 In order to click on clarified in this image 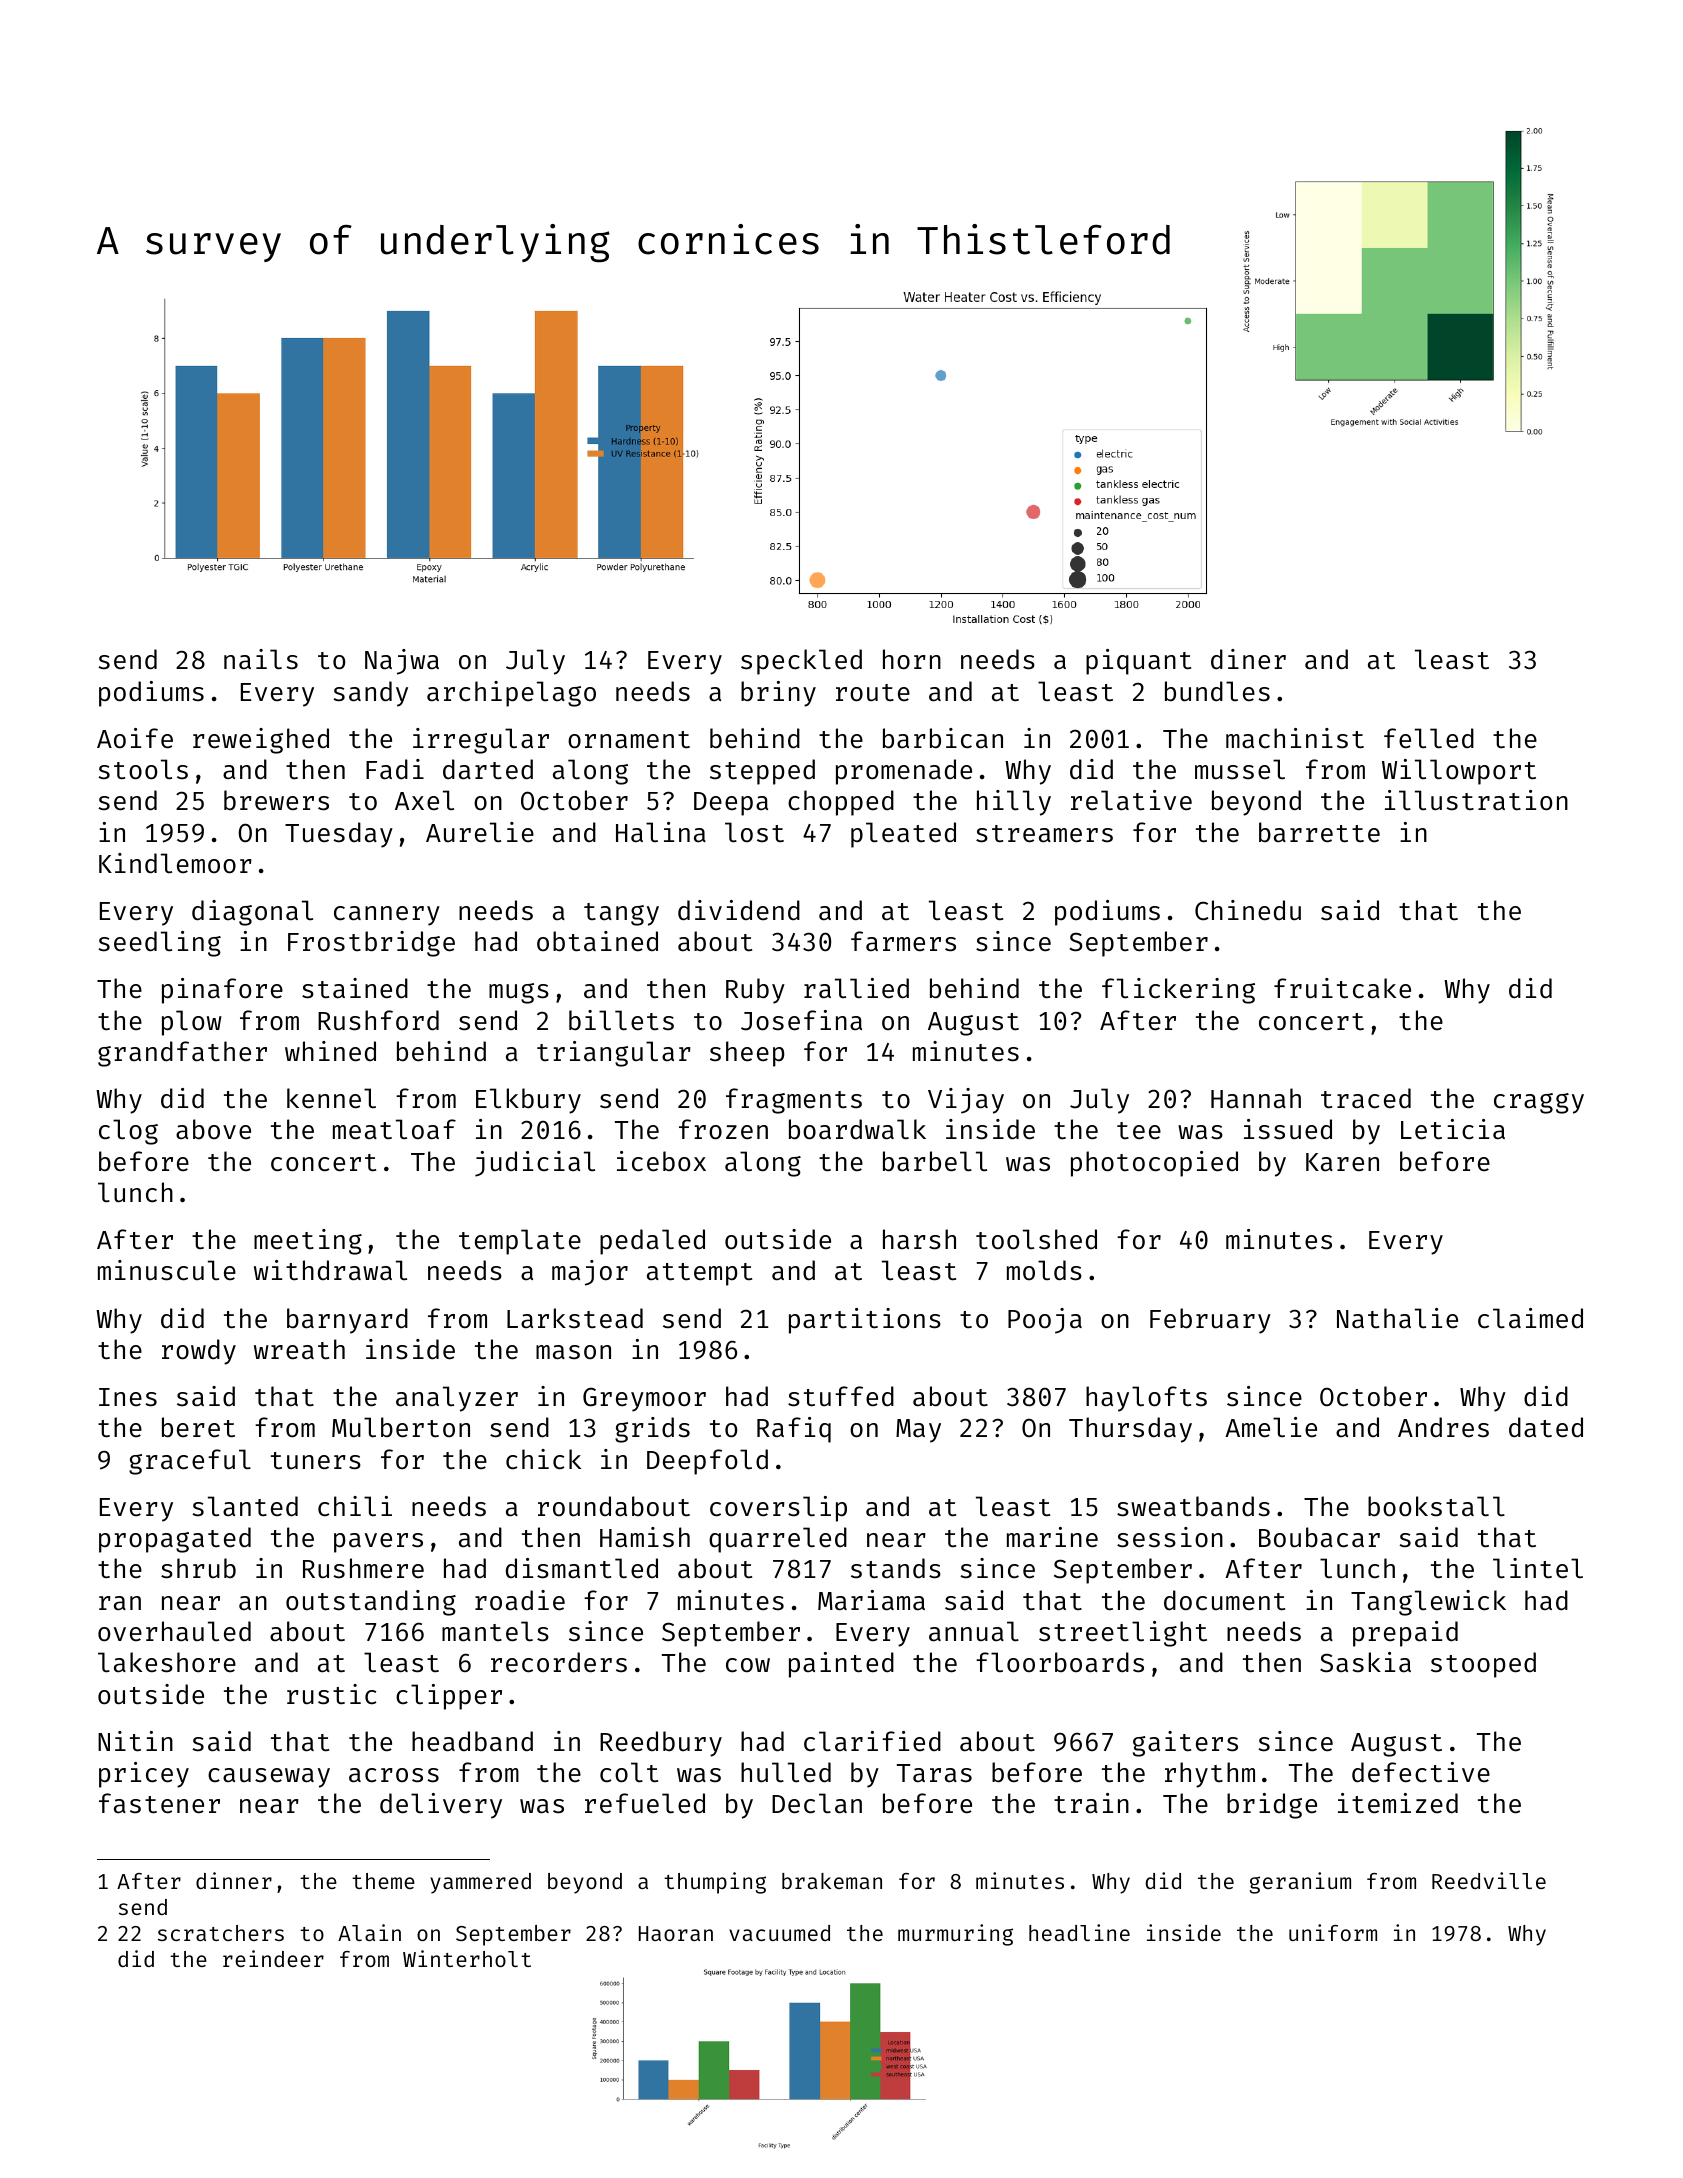, I will do `click(872, 1741)`.
